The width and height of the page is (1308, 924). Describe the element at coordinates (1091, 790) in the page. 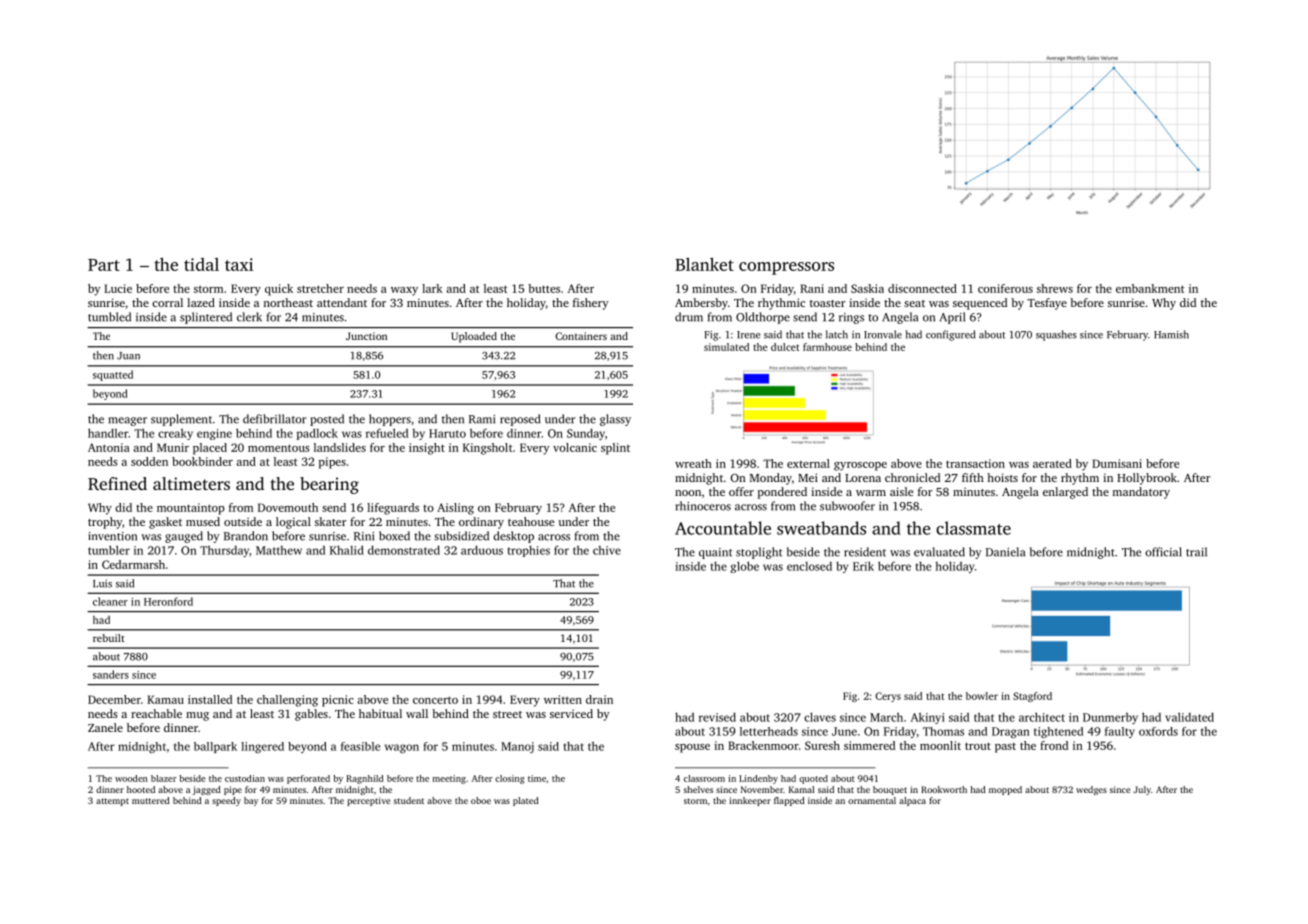

I see `wedges` at that location.
